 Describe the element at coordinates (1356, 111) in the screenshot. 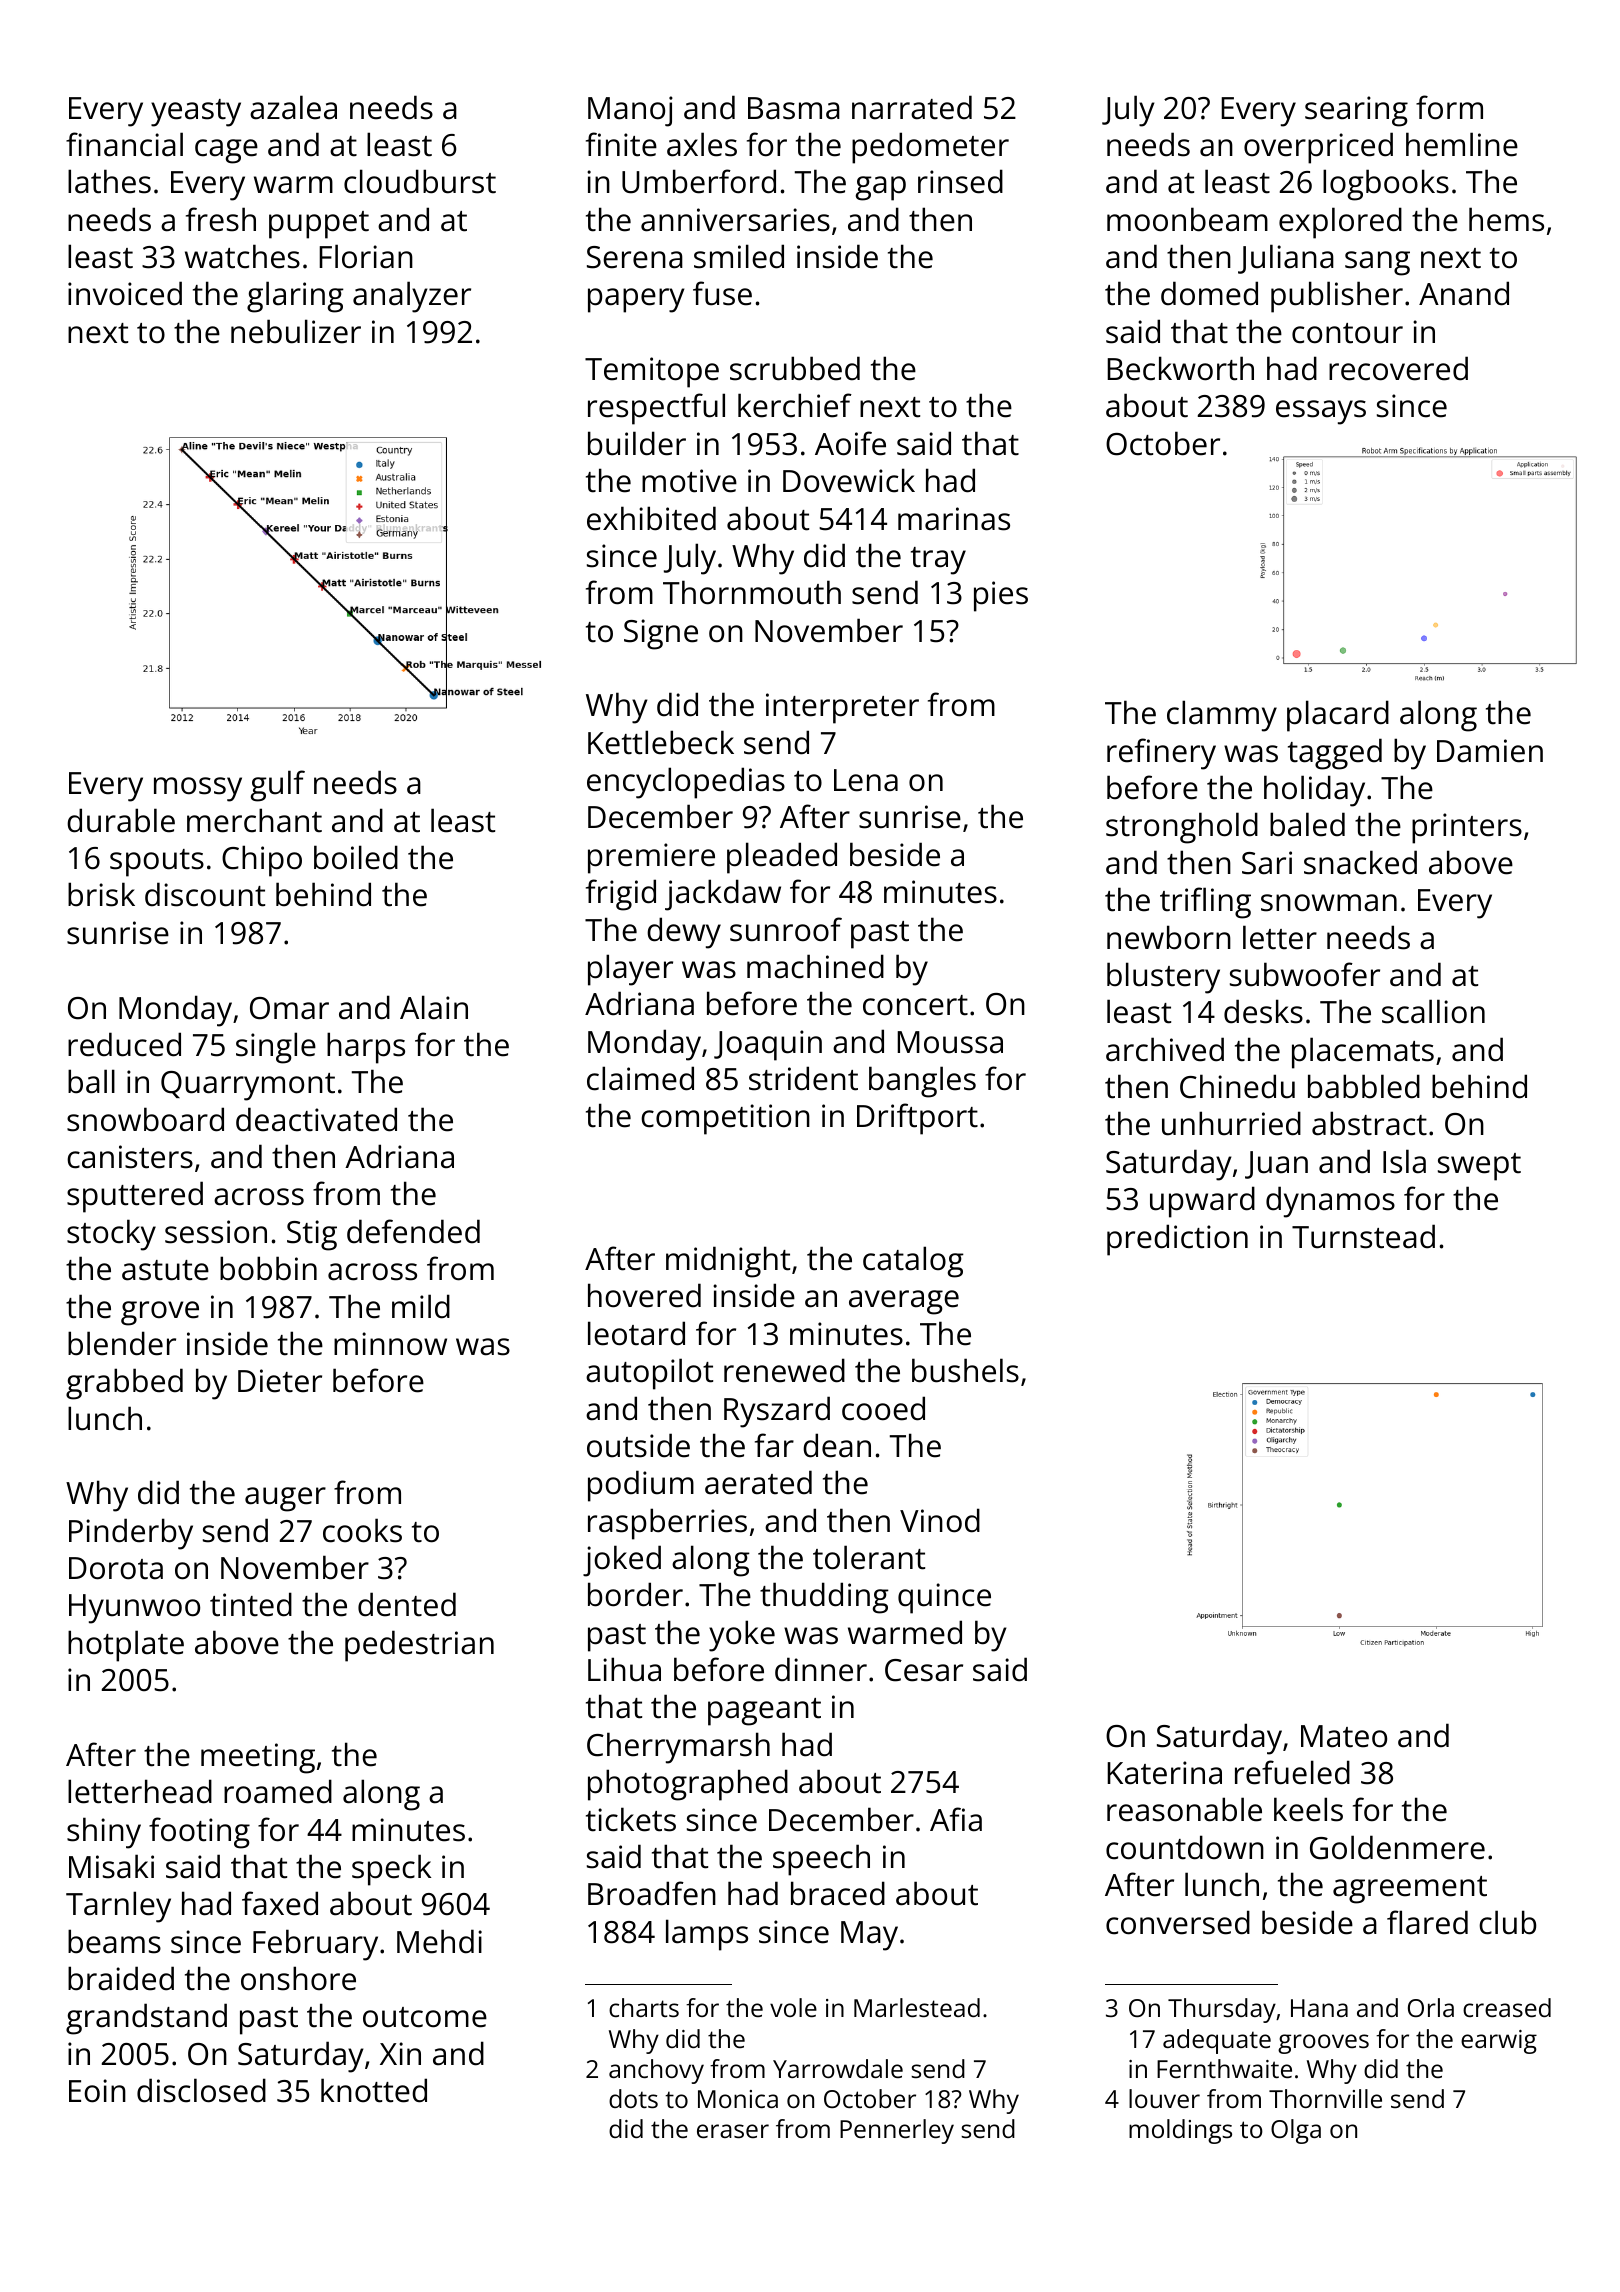

I see `searing` at that location.
